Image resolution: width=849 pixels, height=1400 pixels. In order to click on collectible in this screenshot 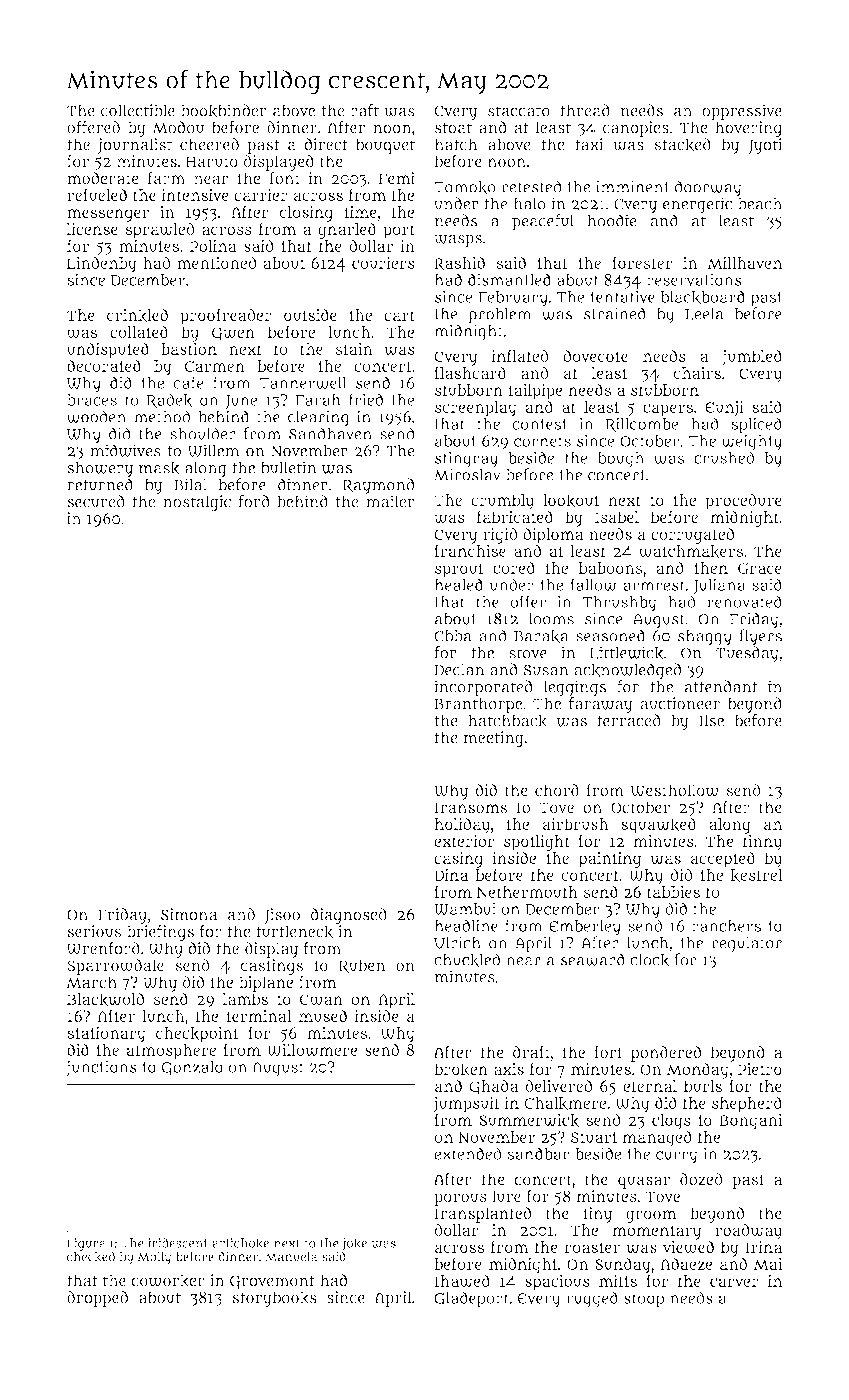, I will do `click(138, 110)`.
